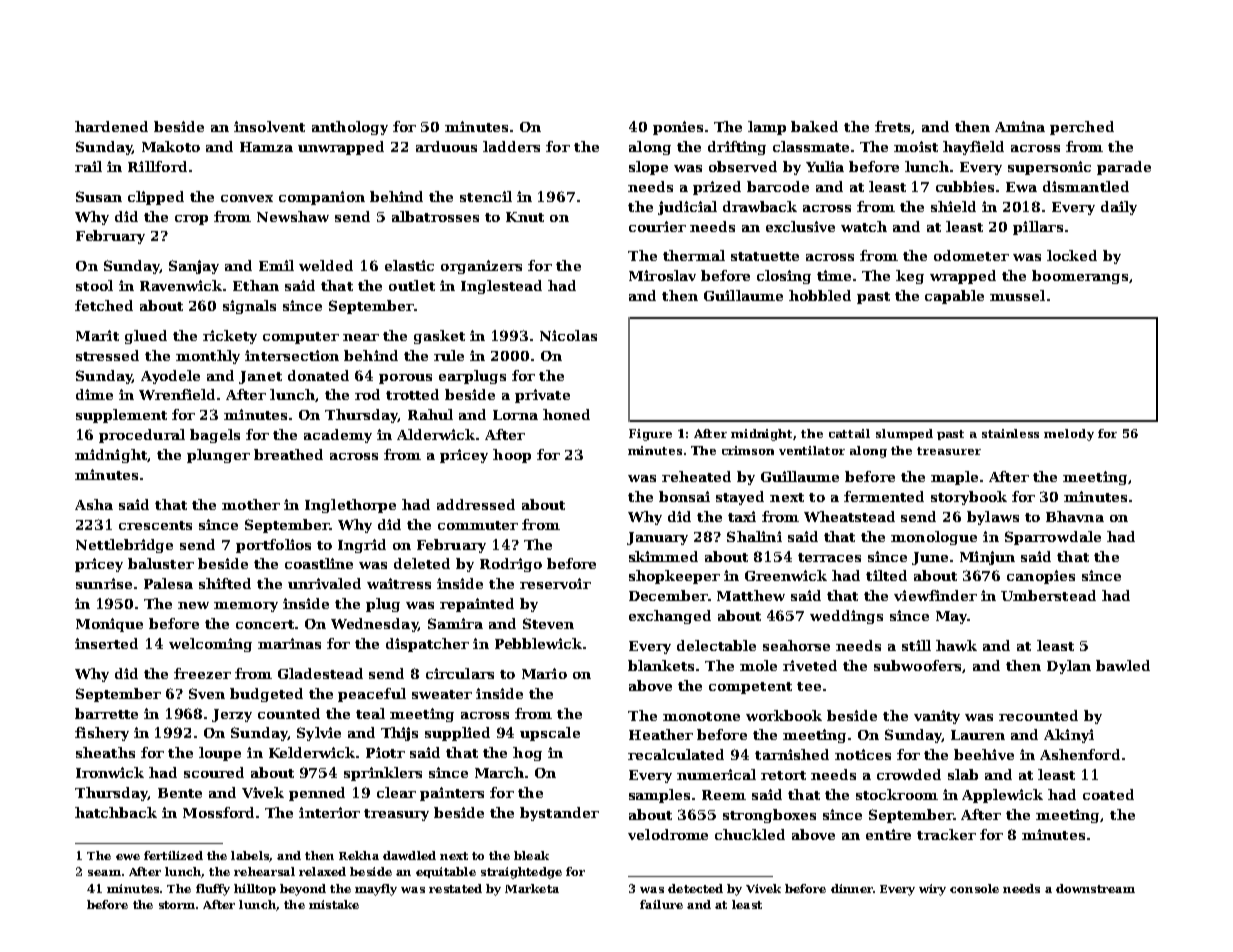  Describe the element at coordinates (1082, 128) in the screenshot. I see `perched` at that location.
